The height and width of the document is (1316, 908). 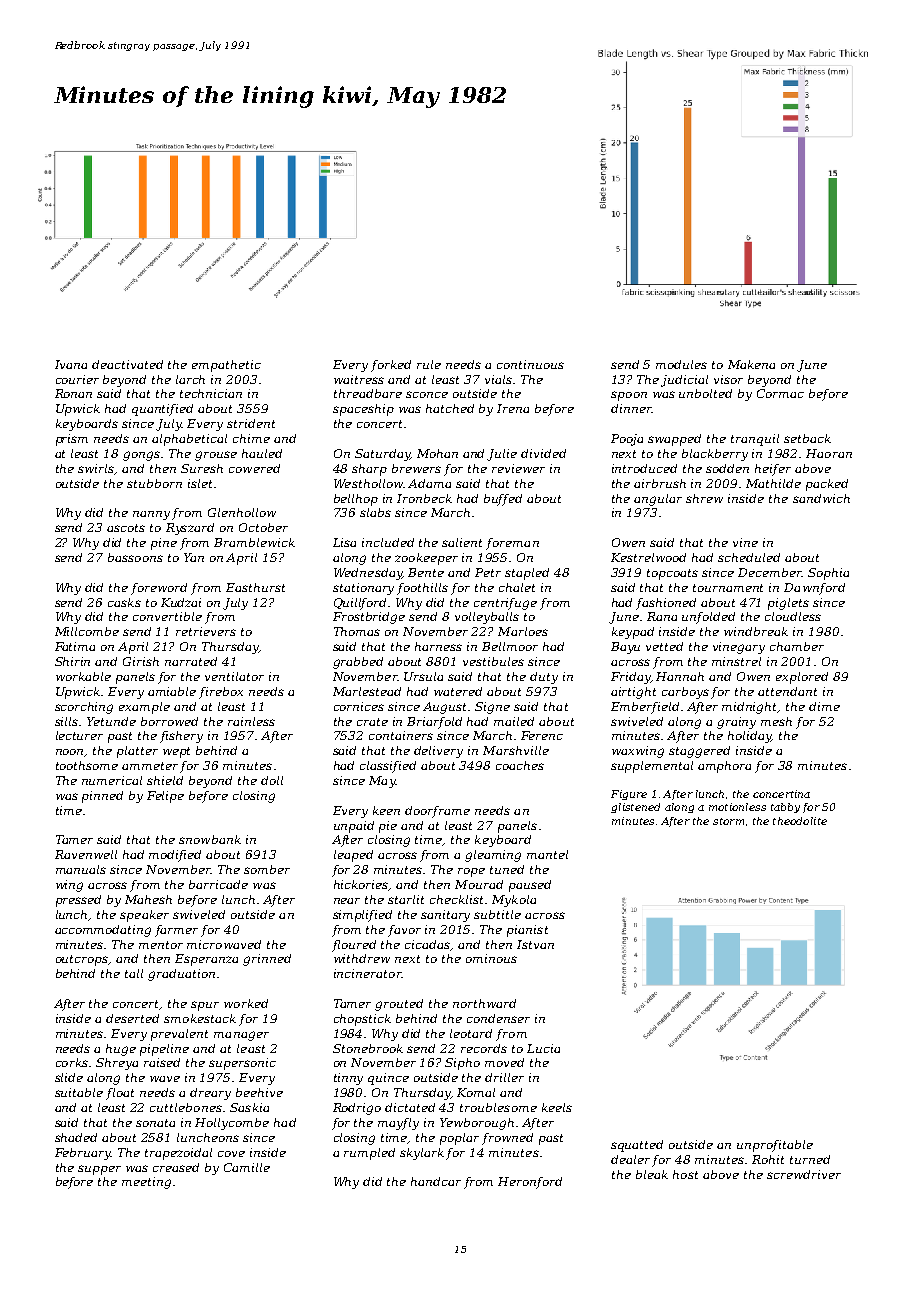 What do you see at coordinates (71, 364) in the document?
I see `Ivana` at bounding box center [71, 364].
